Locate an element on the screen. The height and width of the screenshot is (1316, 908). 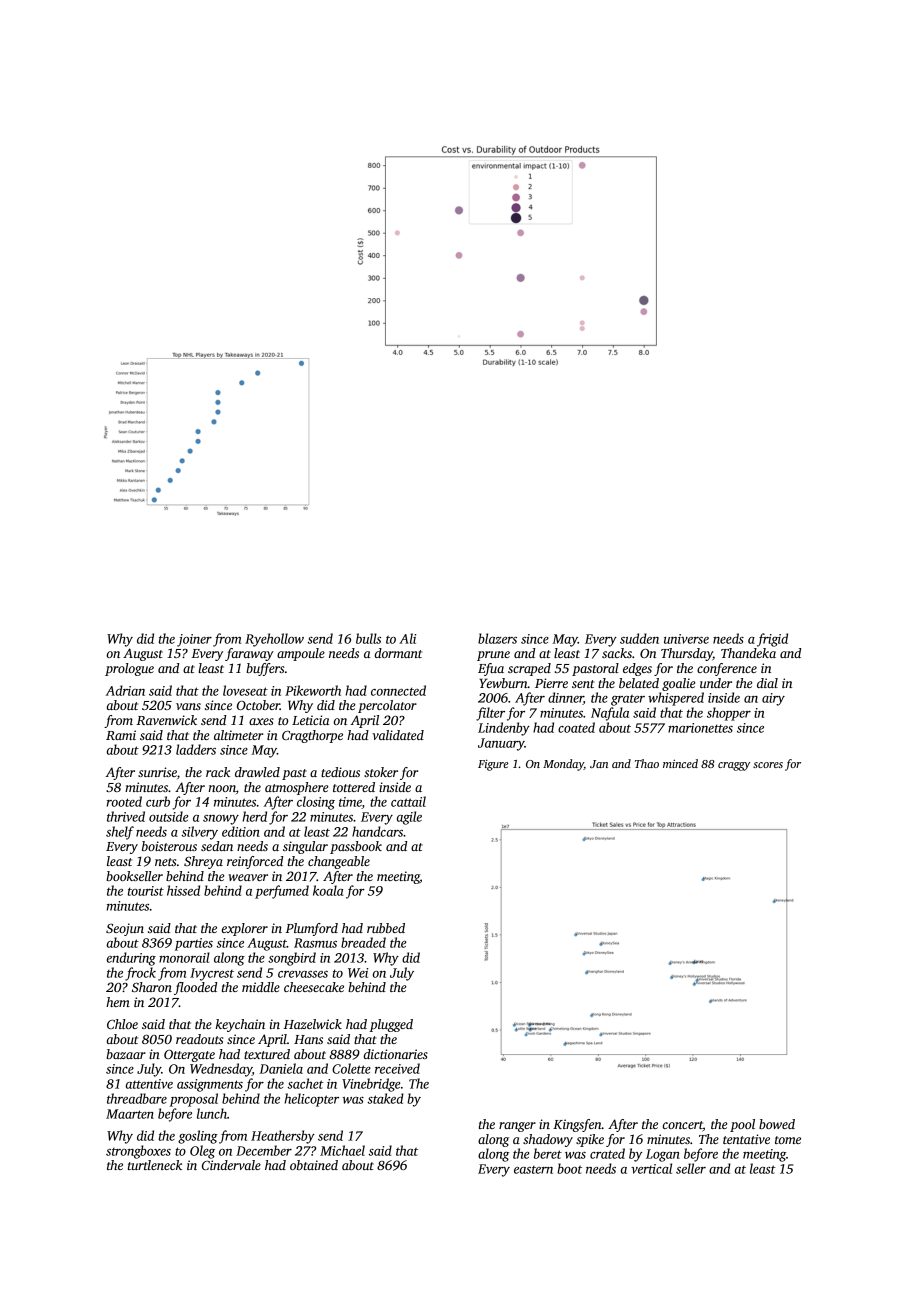
lunch is located at coordinates (212, 1113).
